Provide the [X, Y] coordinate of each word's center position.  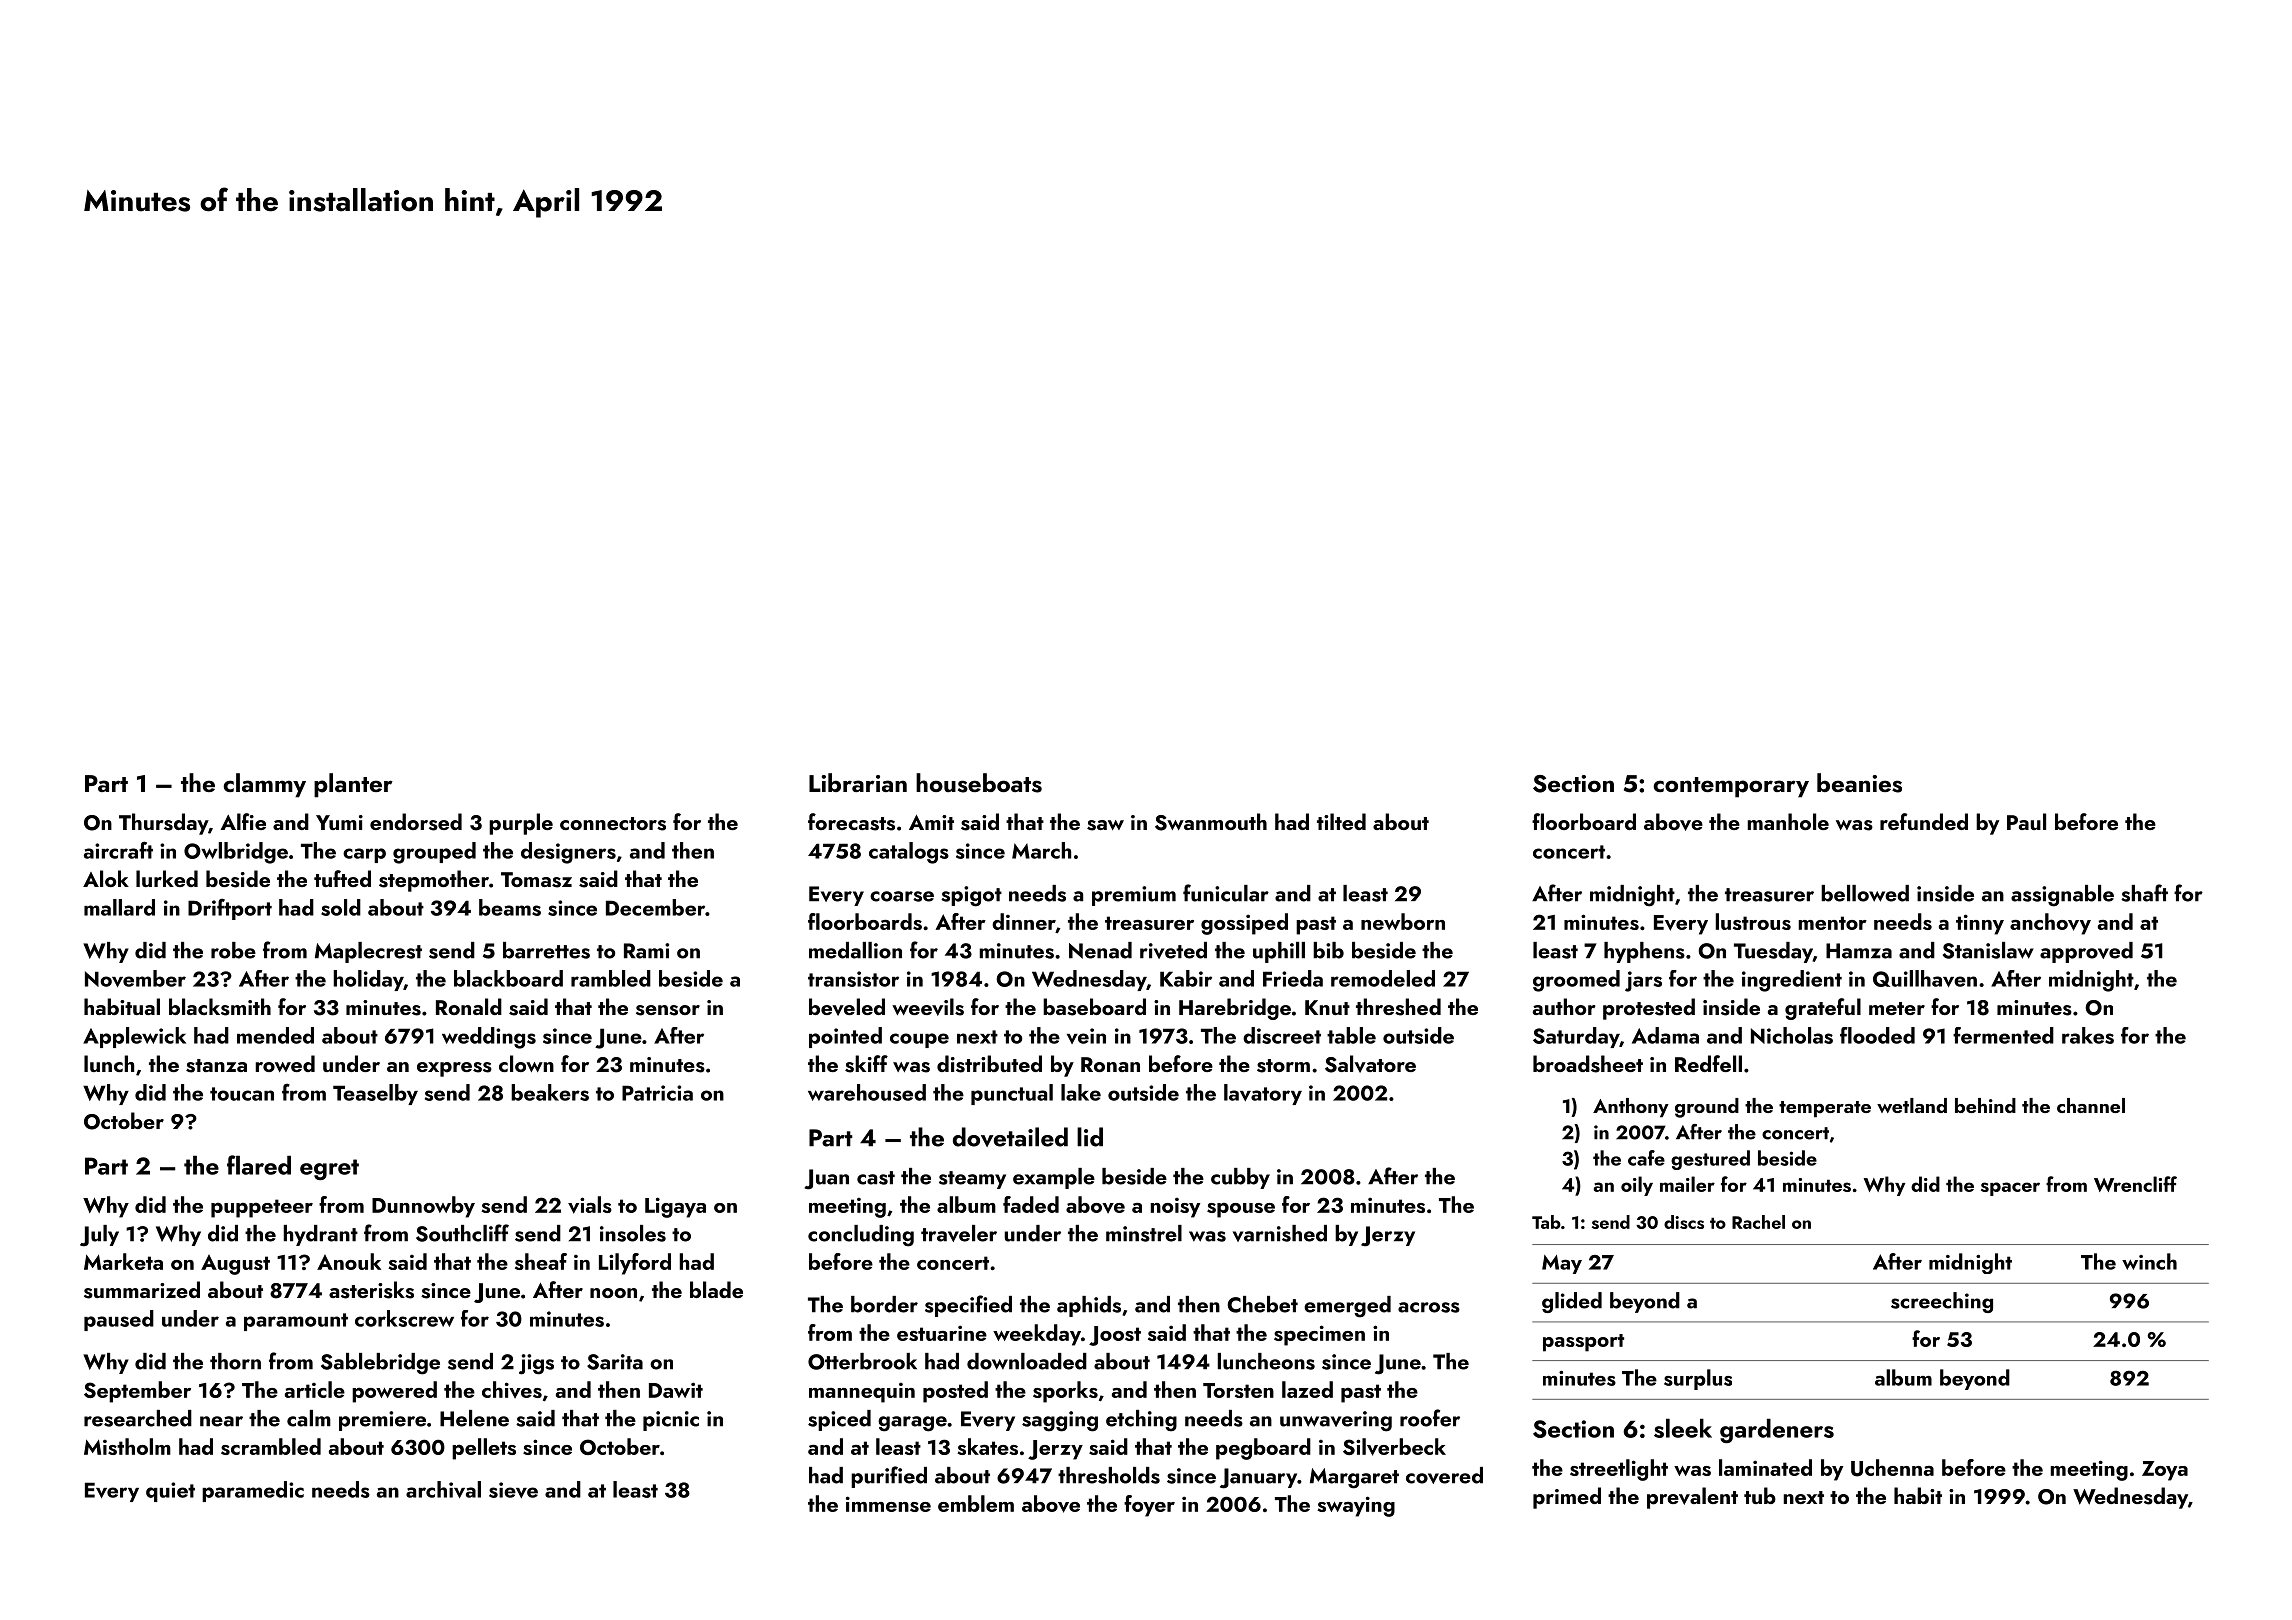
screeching [1942, 1302]
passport [1583, 1343]
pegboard [1263, 1449]
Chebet [1262, 1304]
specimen [1319, 1335]
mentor [1832, 923]
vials [590, 1205]
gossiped [1244, 924]
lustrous [1753, 921]
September [137, 1392]
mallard [119, 907]
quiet [170, 1492]
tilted [1341, 821]
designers [568, 853]
